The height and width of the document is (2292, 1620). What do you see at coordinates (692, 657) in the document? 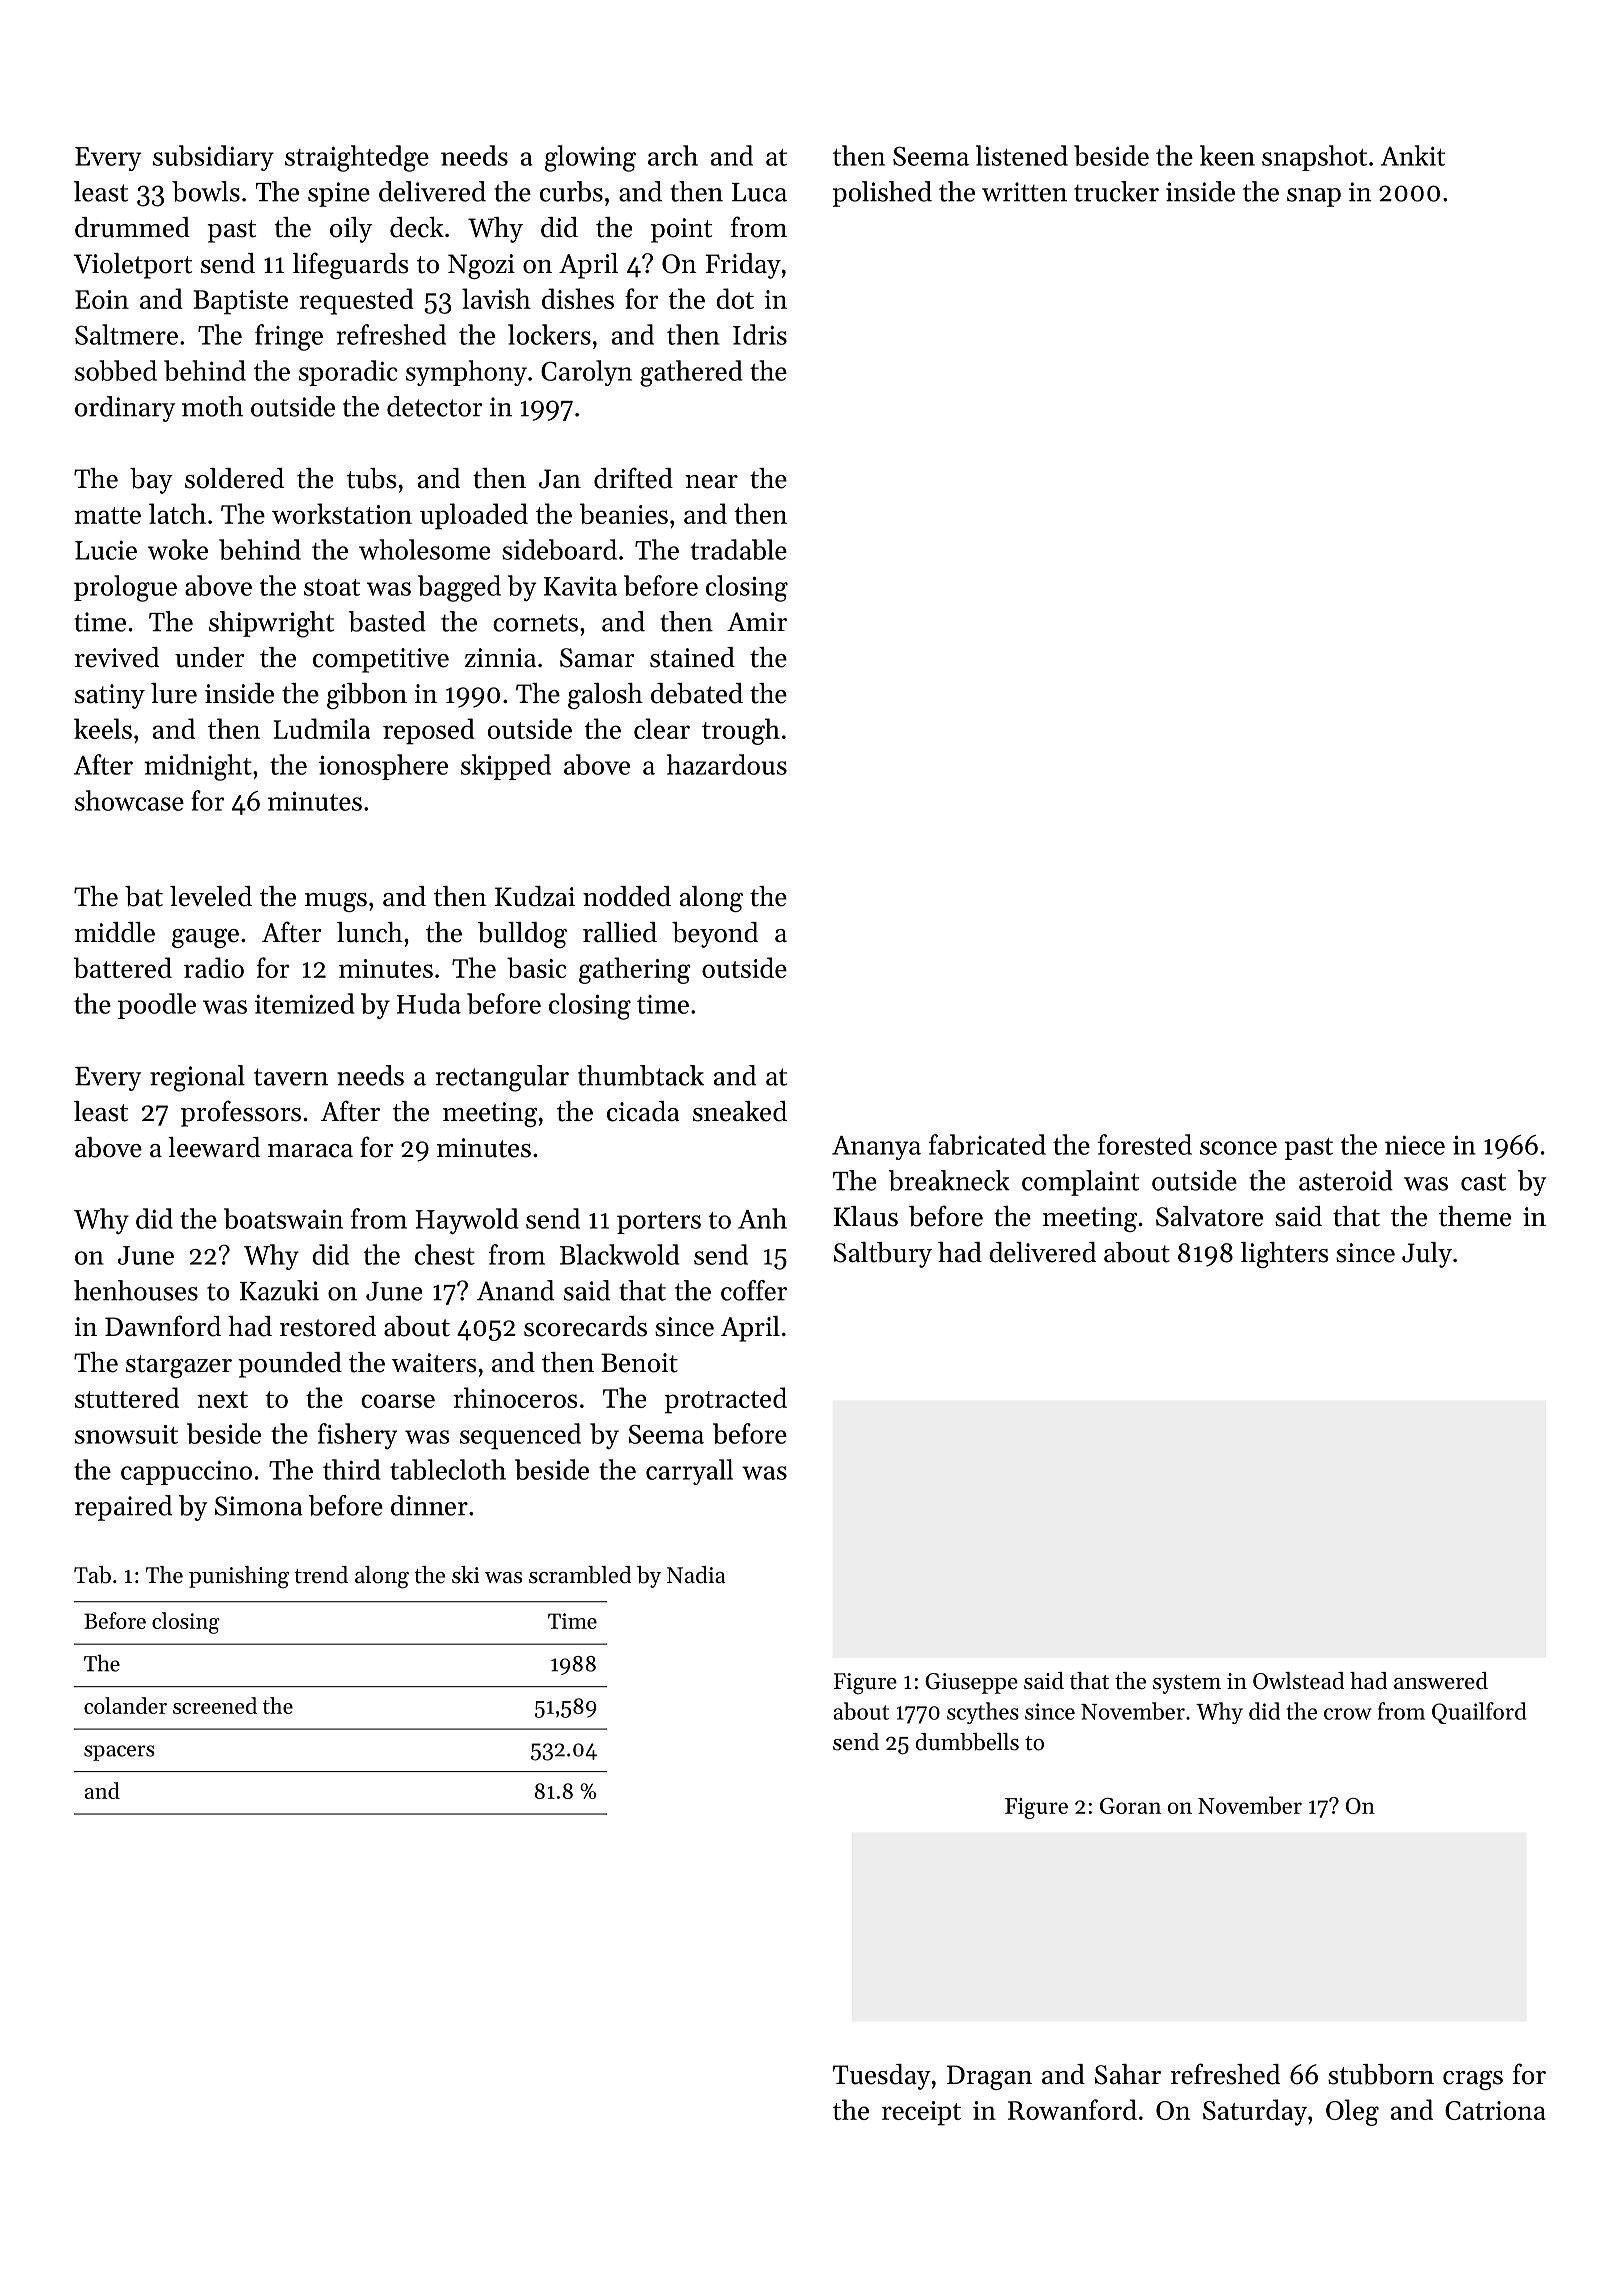
I see `stained` at bounding box center [692, 657].
